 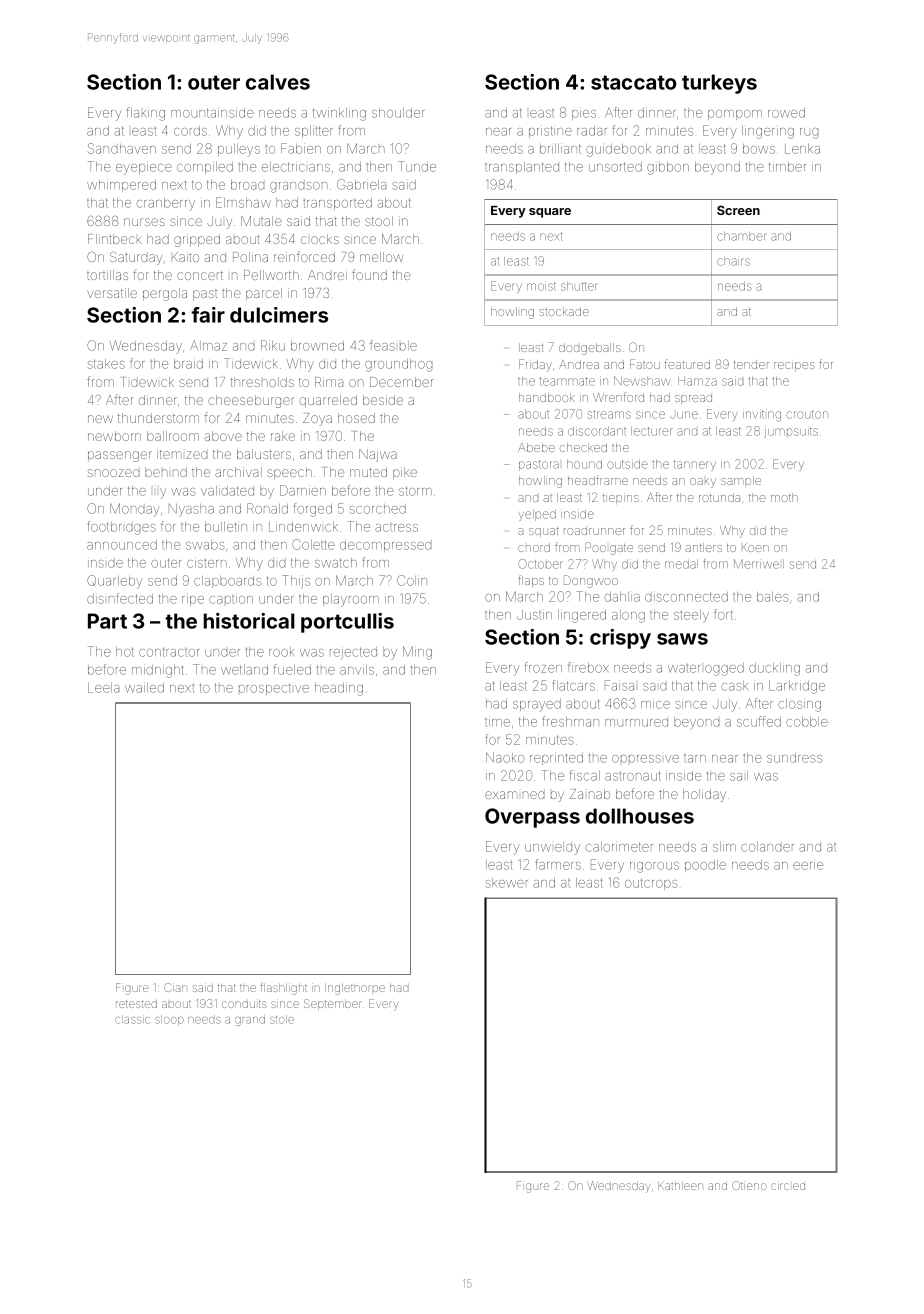 What do you see at coordinates (417, 166) in the document?
I see `Tunde` at bounding box center [417, 166].
